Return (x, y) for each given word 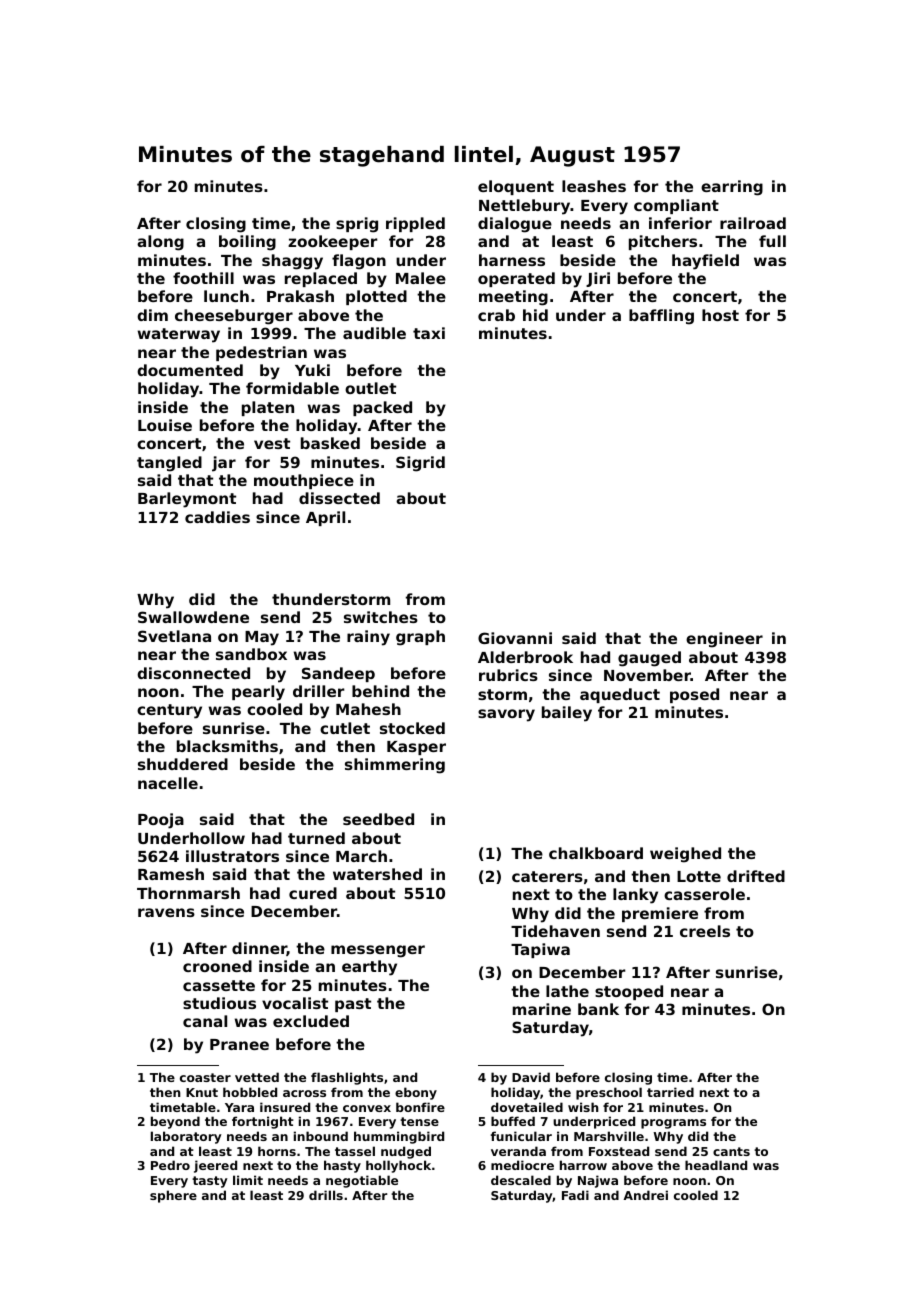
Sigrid (420, 464)
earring (732, 188)
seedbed (378, 819)
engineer (724, 640)
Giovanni (515, 638)
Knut (202, 1092)
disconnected (193, 673)
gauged (649, 659)
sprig (357, 225)
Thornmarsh (188, 893)
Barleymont (187, 500)
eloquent (516, 187)
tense (419, 1121)
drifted (756, 876)
